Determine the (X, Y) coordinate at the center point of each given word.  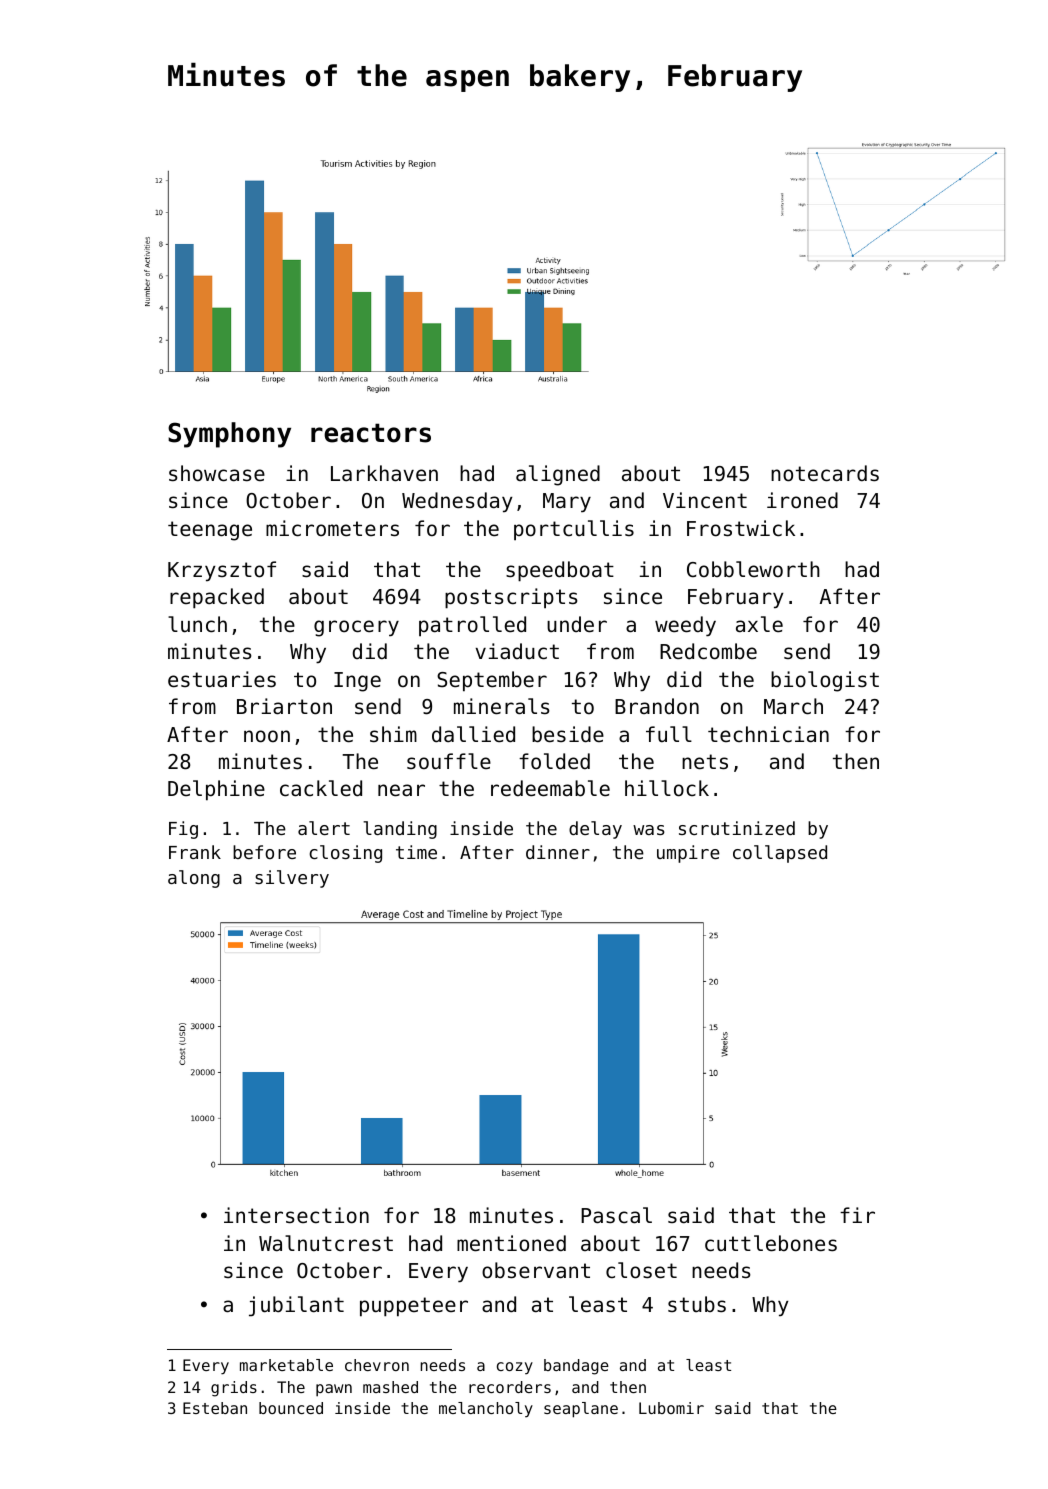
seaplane (581, 1410)
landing (400, 830)
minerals (502, 706)
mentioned (511, 1243)
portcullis (574, 530)
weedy (685, 626)
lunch (197, 624)
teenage (210, 531)
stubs (697, 1304)
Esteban (215, 1408)
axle (759, 624)
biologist (825, 681)
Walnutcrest (326, 1243)
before (264, 852)
